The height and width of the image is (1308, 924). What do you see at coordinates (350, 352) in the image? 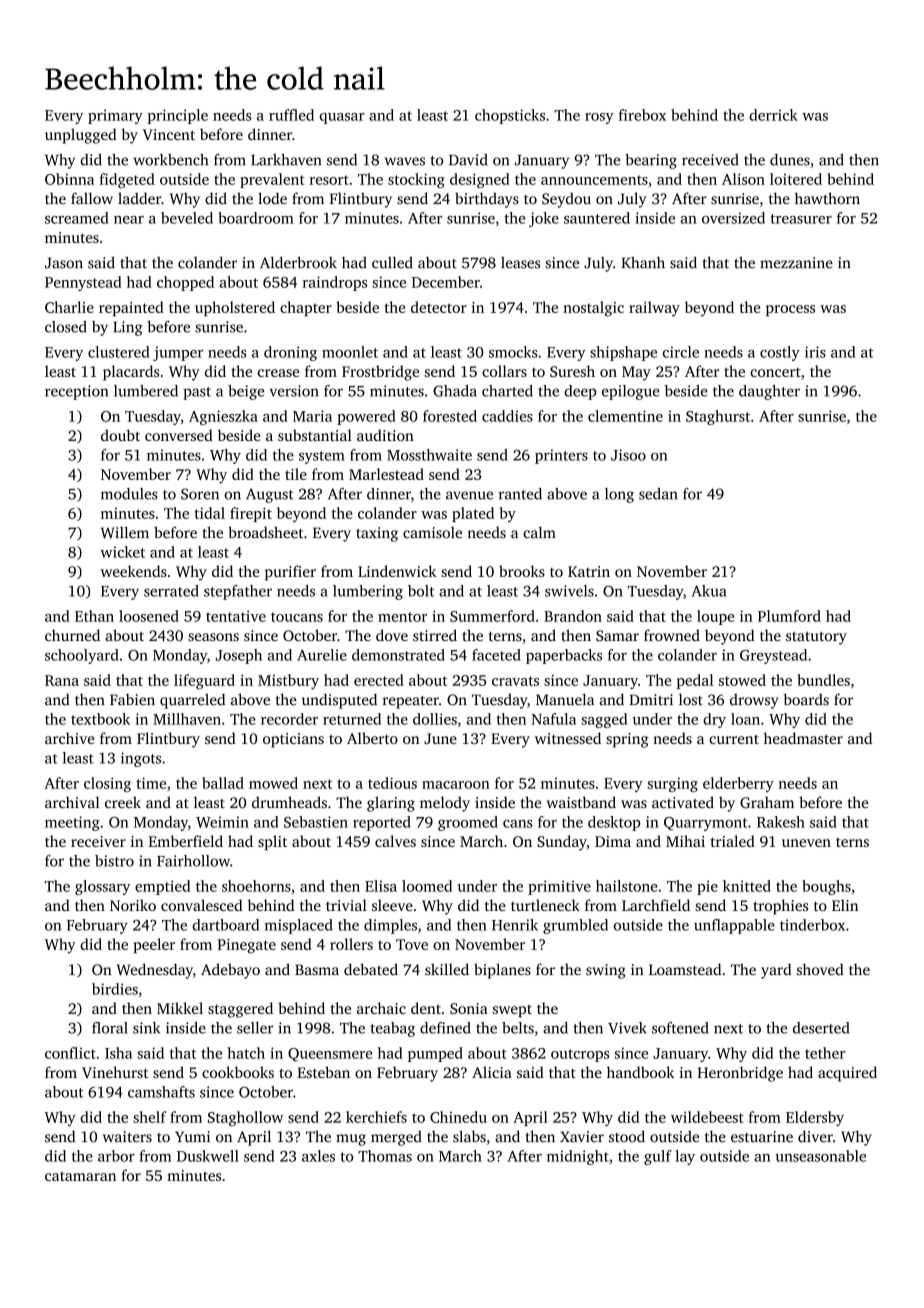
I see `moonlet` at bounding box center [350, 352].
